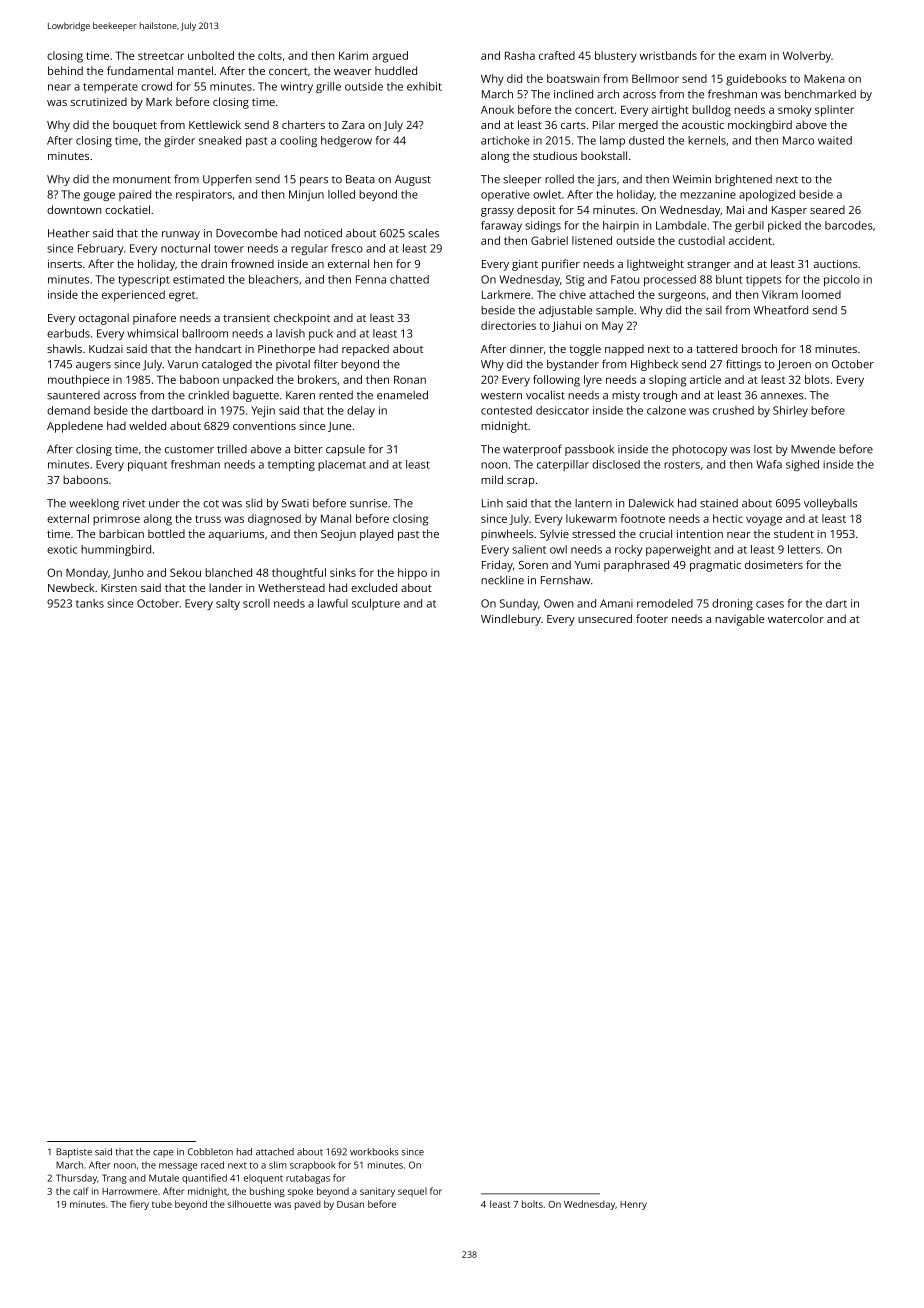  What do you see at coordinates (74, 209) in the image?
I see `downtown` at bounding box center [74, 209].
